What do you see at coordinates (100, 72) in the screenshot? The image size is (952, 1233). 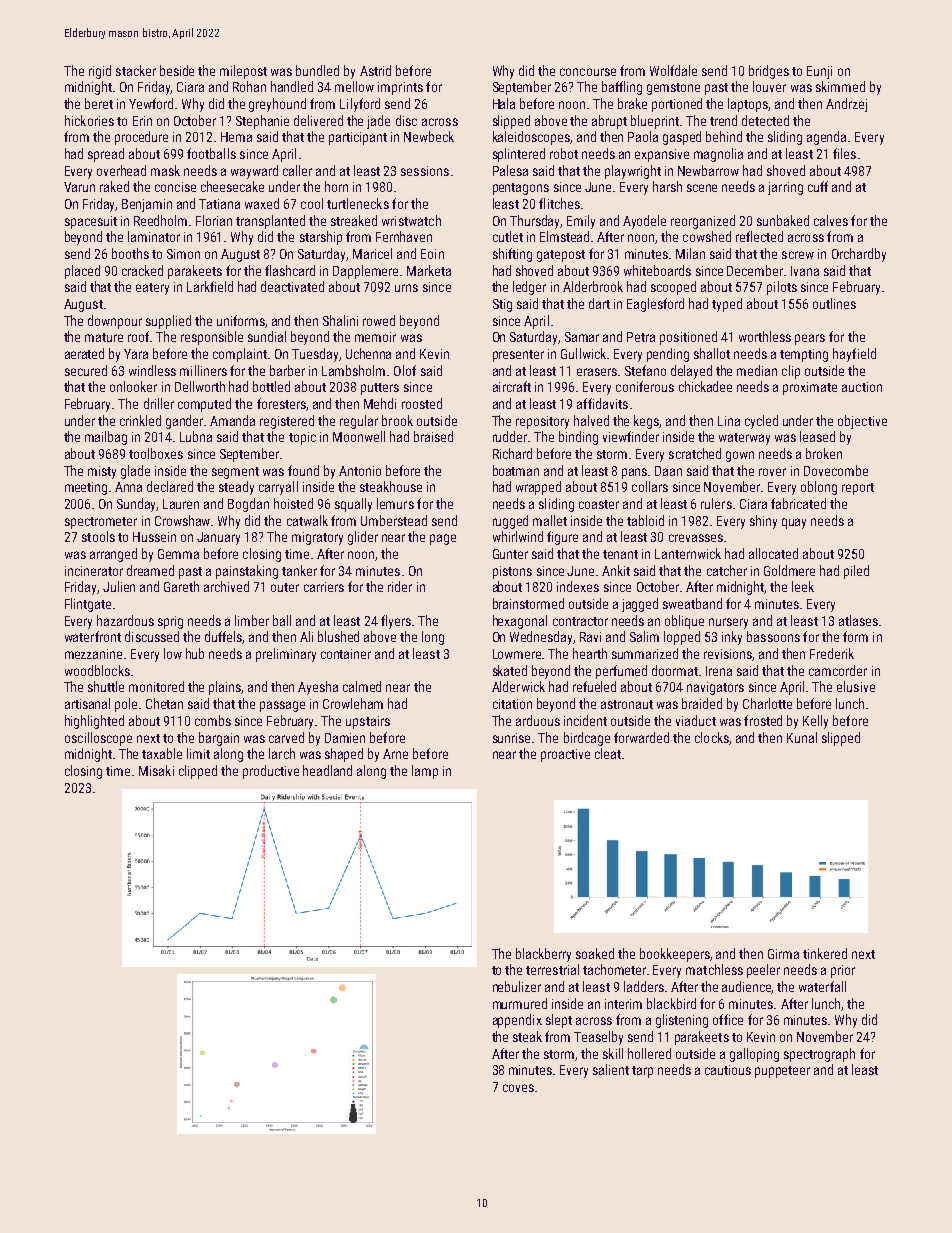 I see `rigid` at bounding box center [100, 72].
